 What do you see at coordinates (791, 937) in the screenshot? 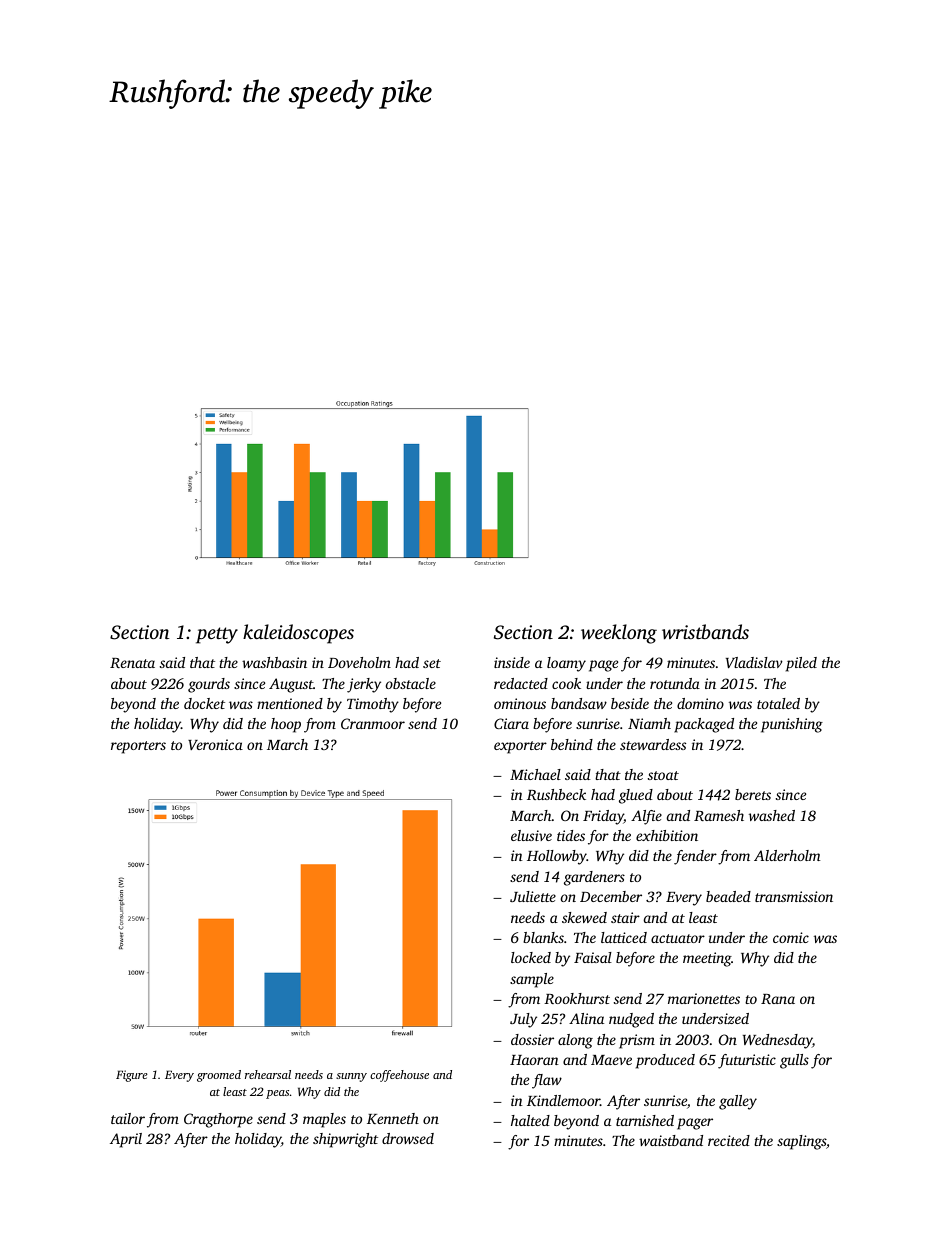
I see `comic` at bounding box center [791, 937].
